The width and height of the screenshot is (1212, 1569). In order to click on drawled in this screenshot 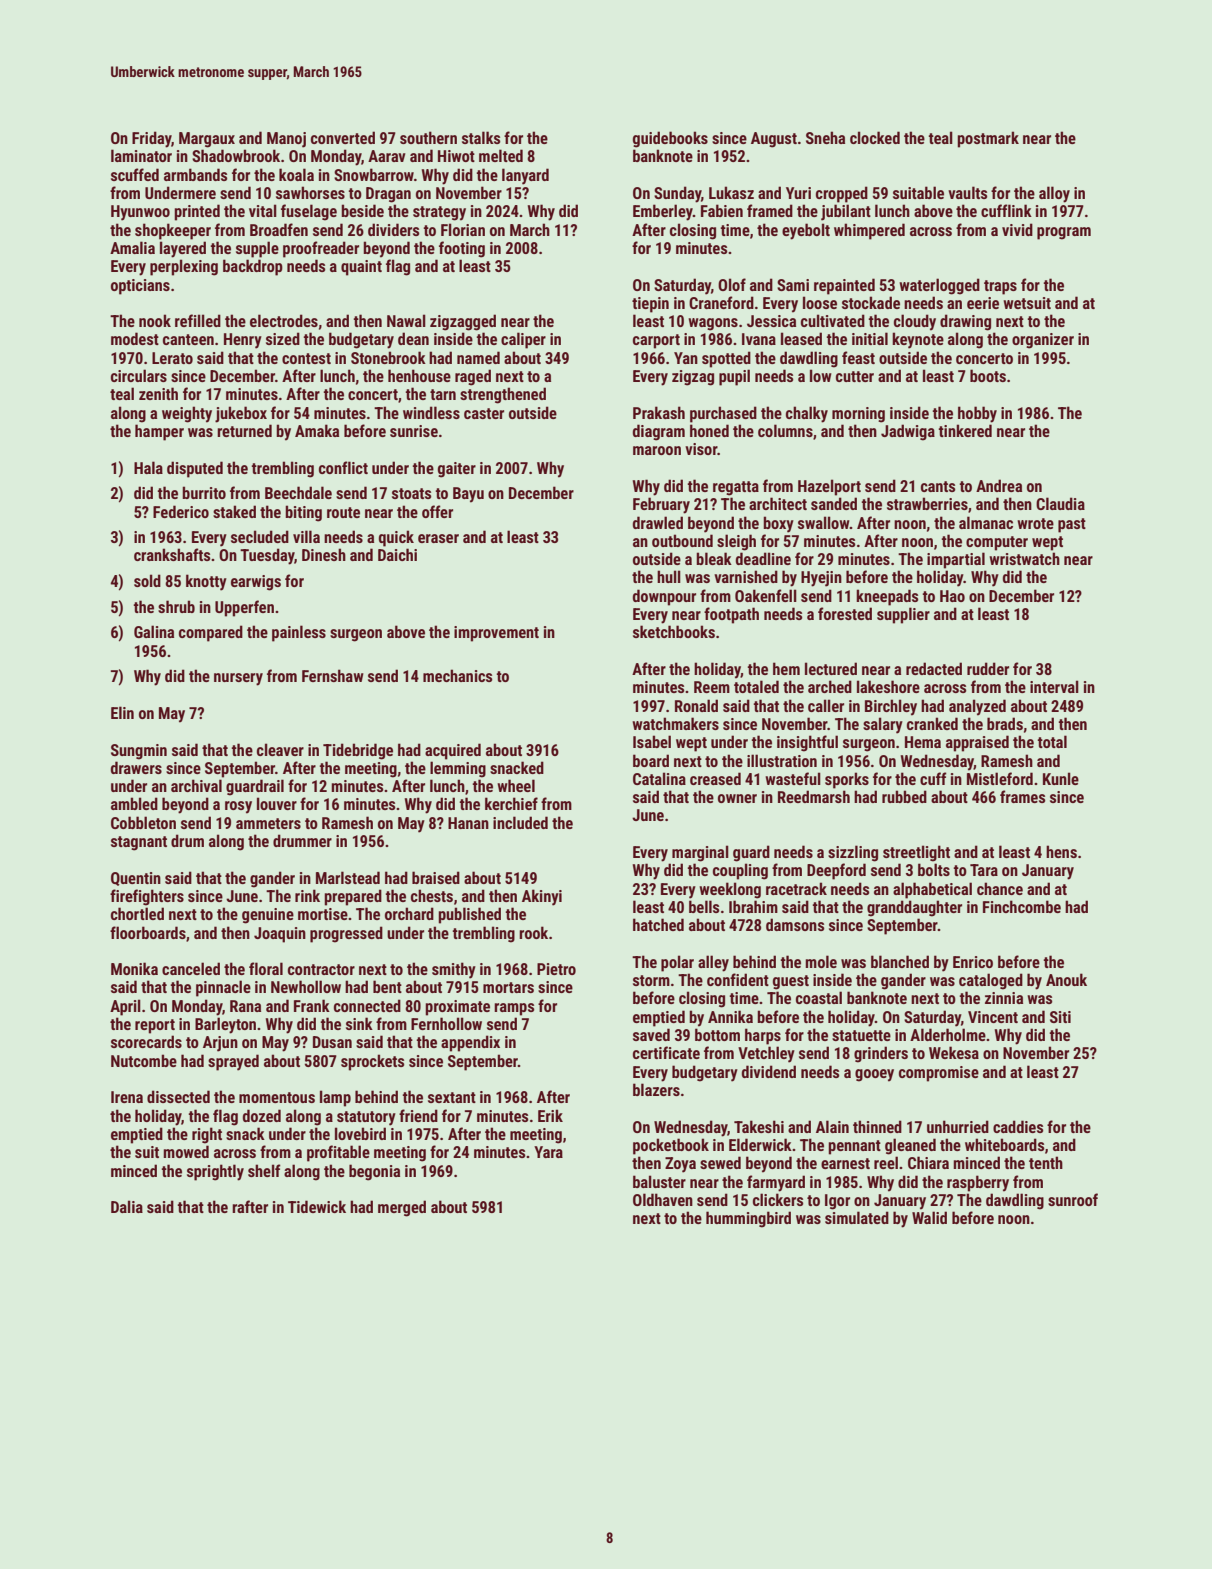, I will do `click(658, 522)`.
